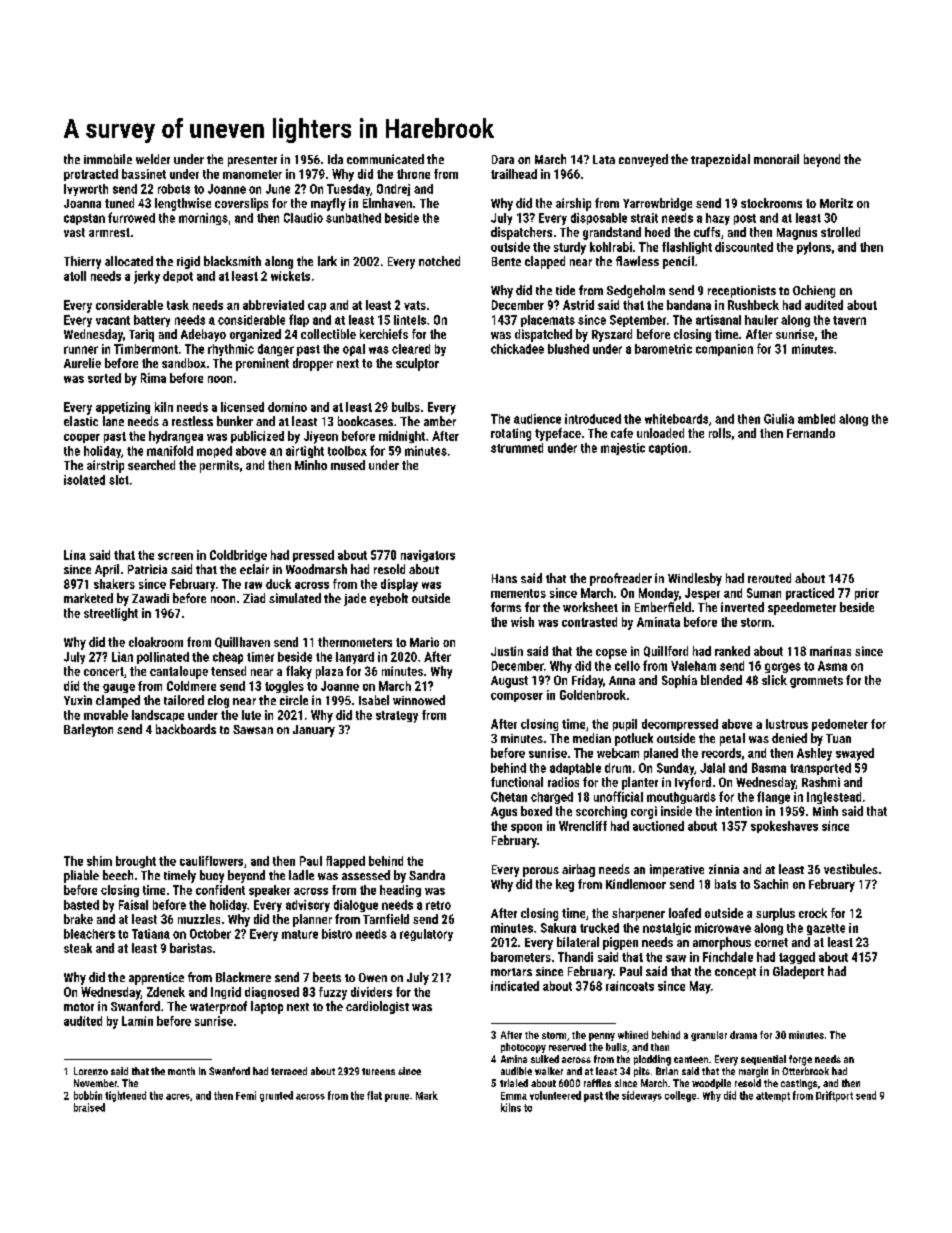 Image resolution: width=952 pixels, height=1233 pixels. I want to click on Zdenek, so click(166, 992).
